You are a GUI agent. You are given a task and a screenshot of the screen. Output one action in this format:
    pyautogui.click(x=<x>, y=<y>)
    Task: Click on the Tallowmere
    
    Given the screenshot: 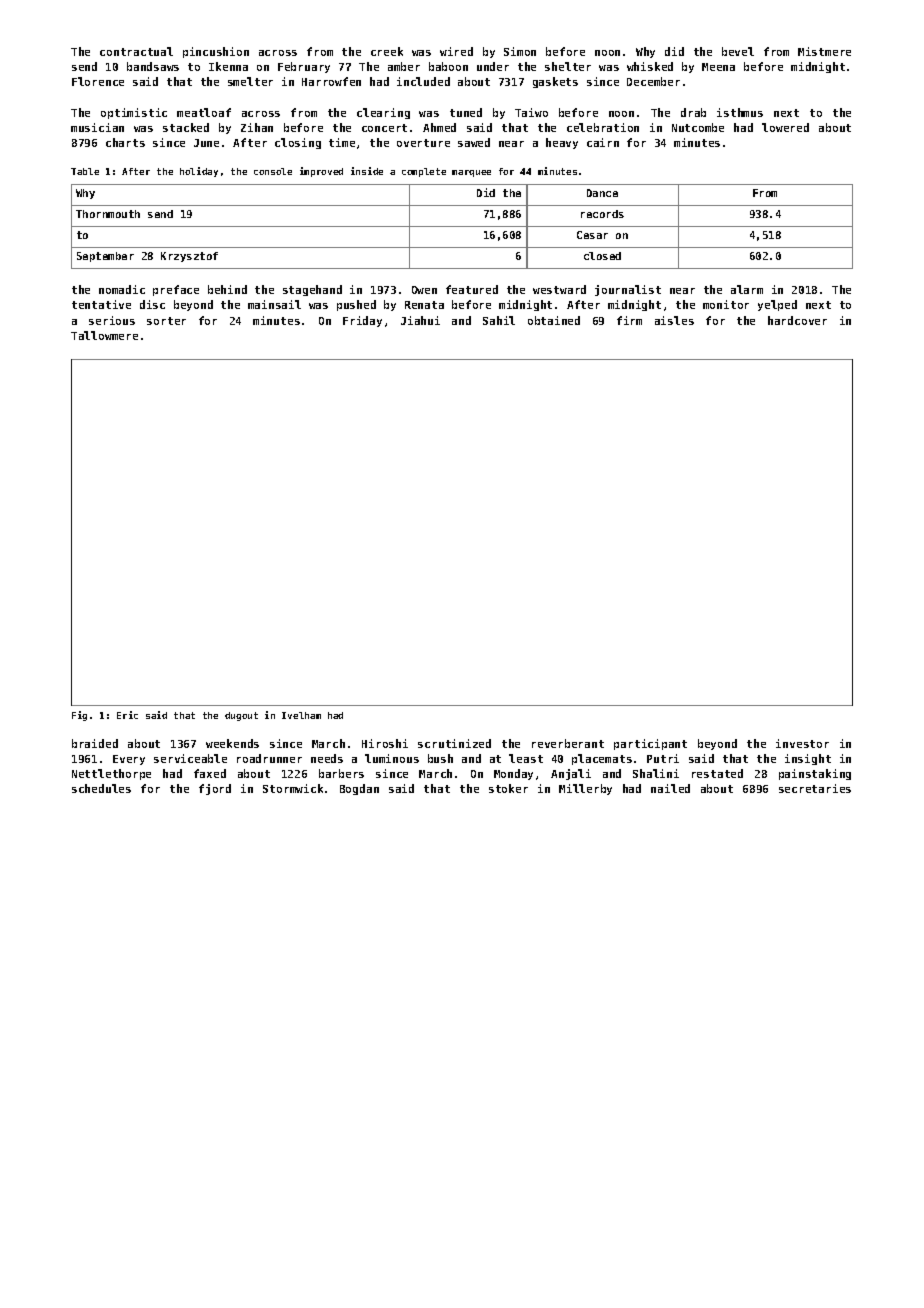 What is the action you would take?
    pyautogui.click(x=104, y=335)
